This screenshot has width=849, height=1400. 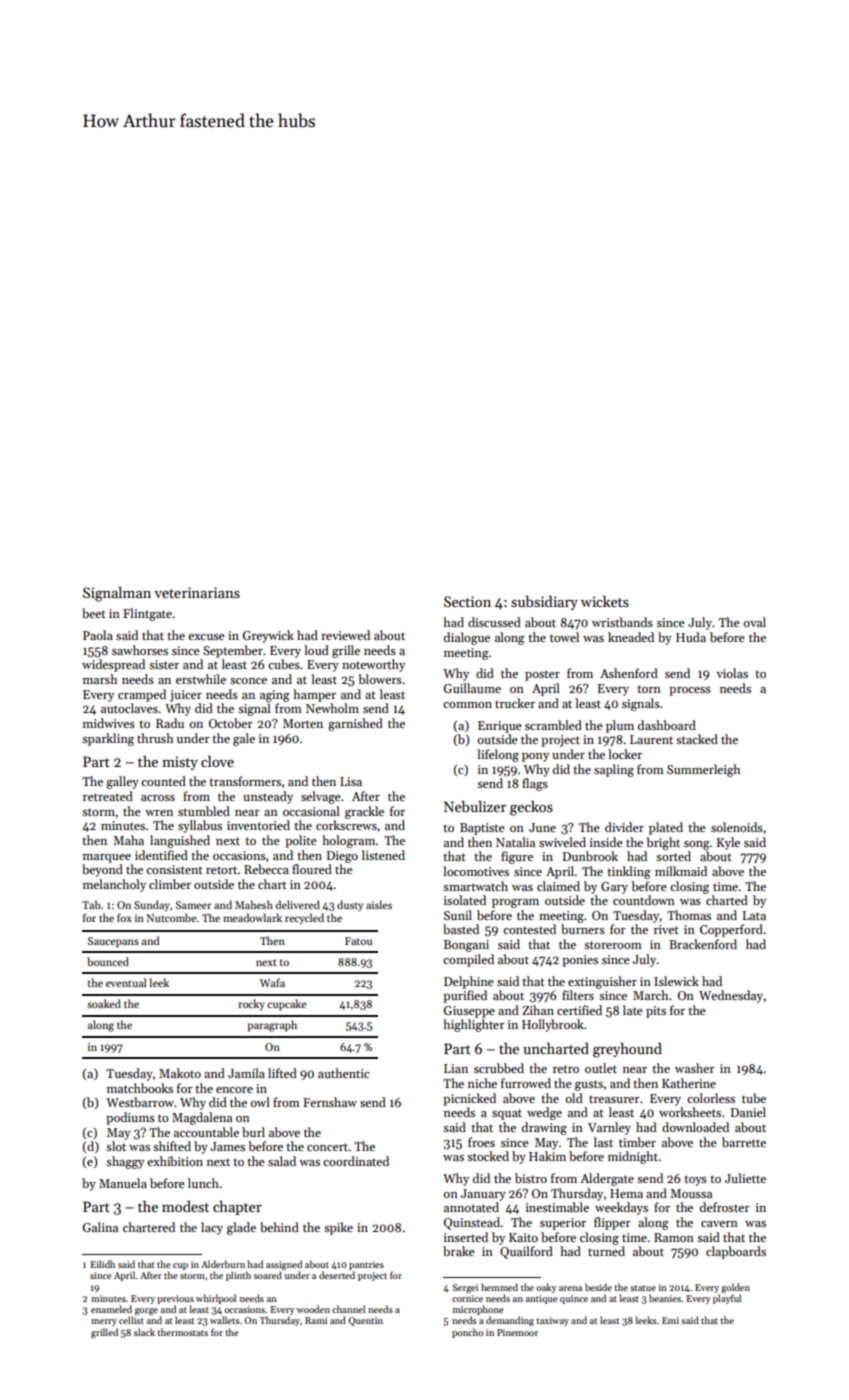 What do you see at coordinates (116, 1146) in the screenshot?
I see `slot` at bounding box center [116, 1146].
